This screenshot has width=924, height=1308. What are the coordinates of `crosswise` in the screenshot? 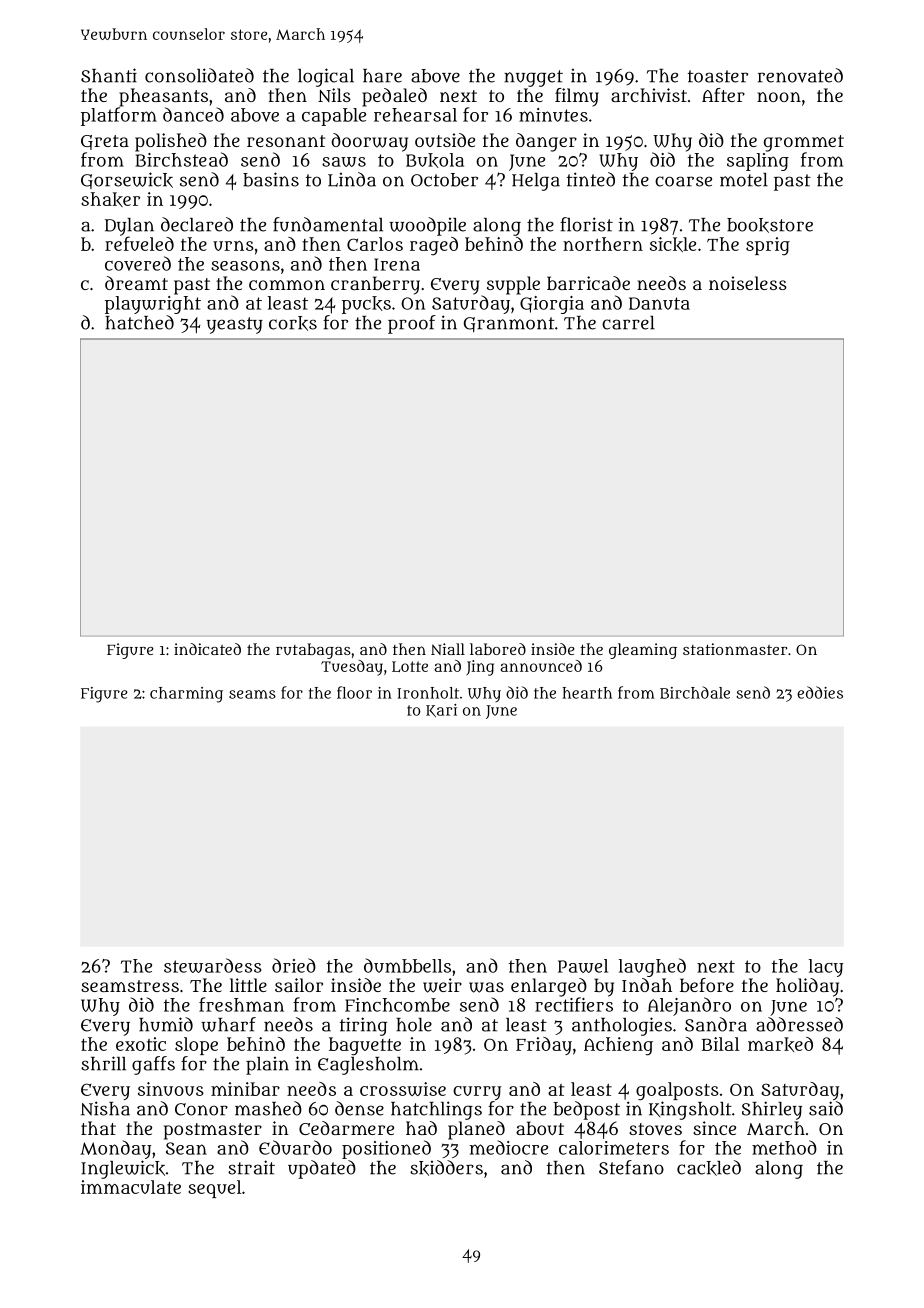 It's located at (403, 1089).
